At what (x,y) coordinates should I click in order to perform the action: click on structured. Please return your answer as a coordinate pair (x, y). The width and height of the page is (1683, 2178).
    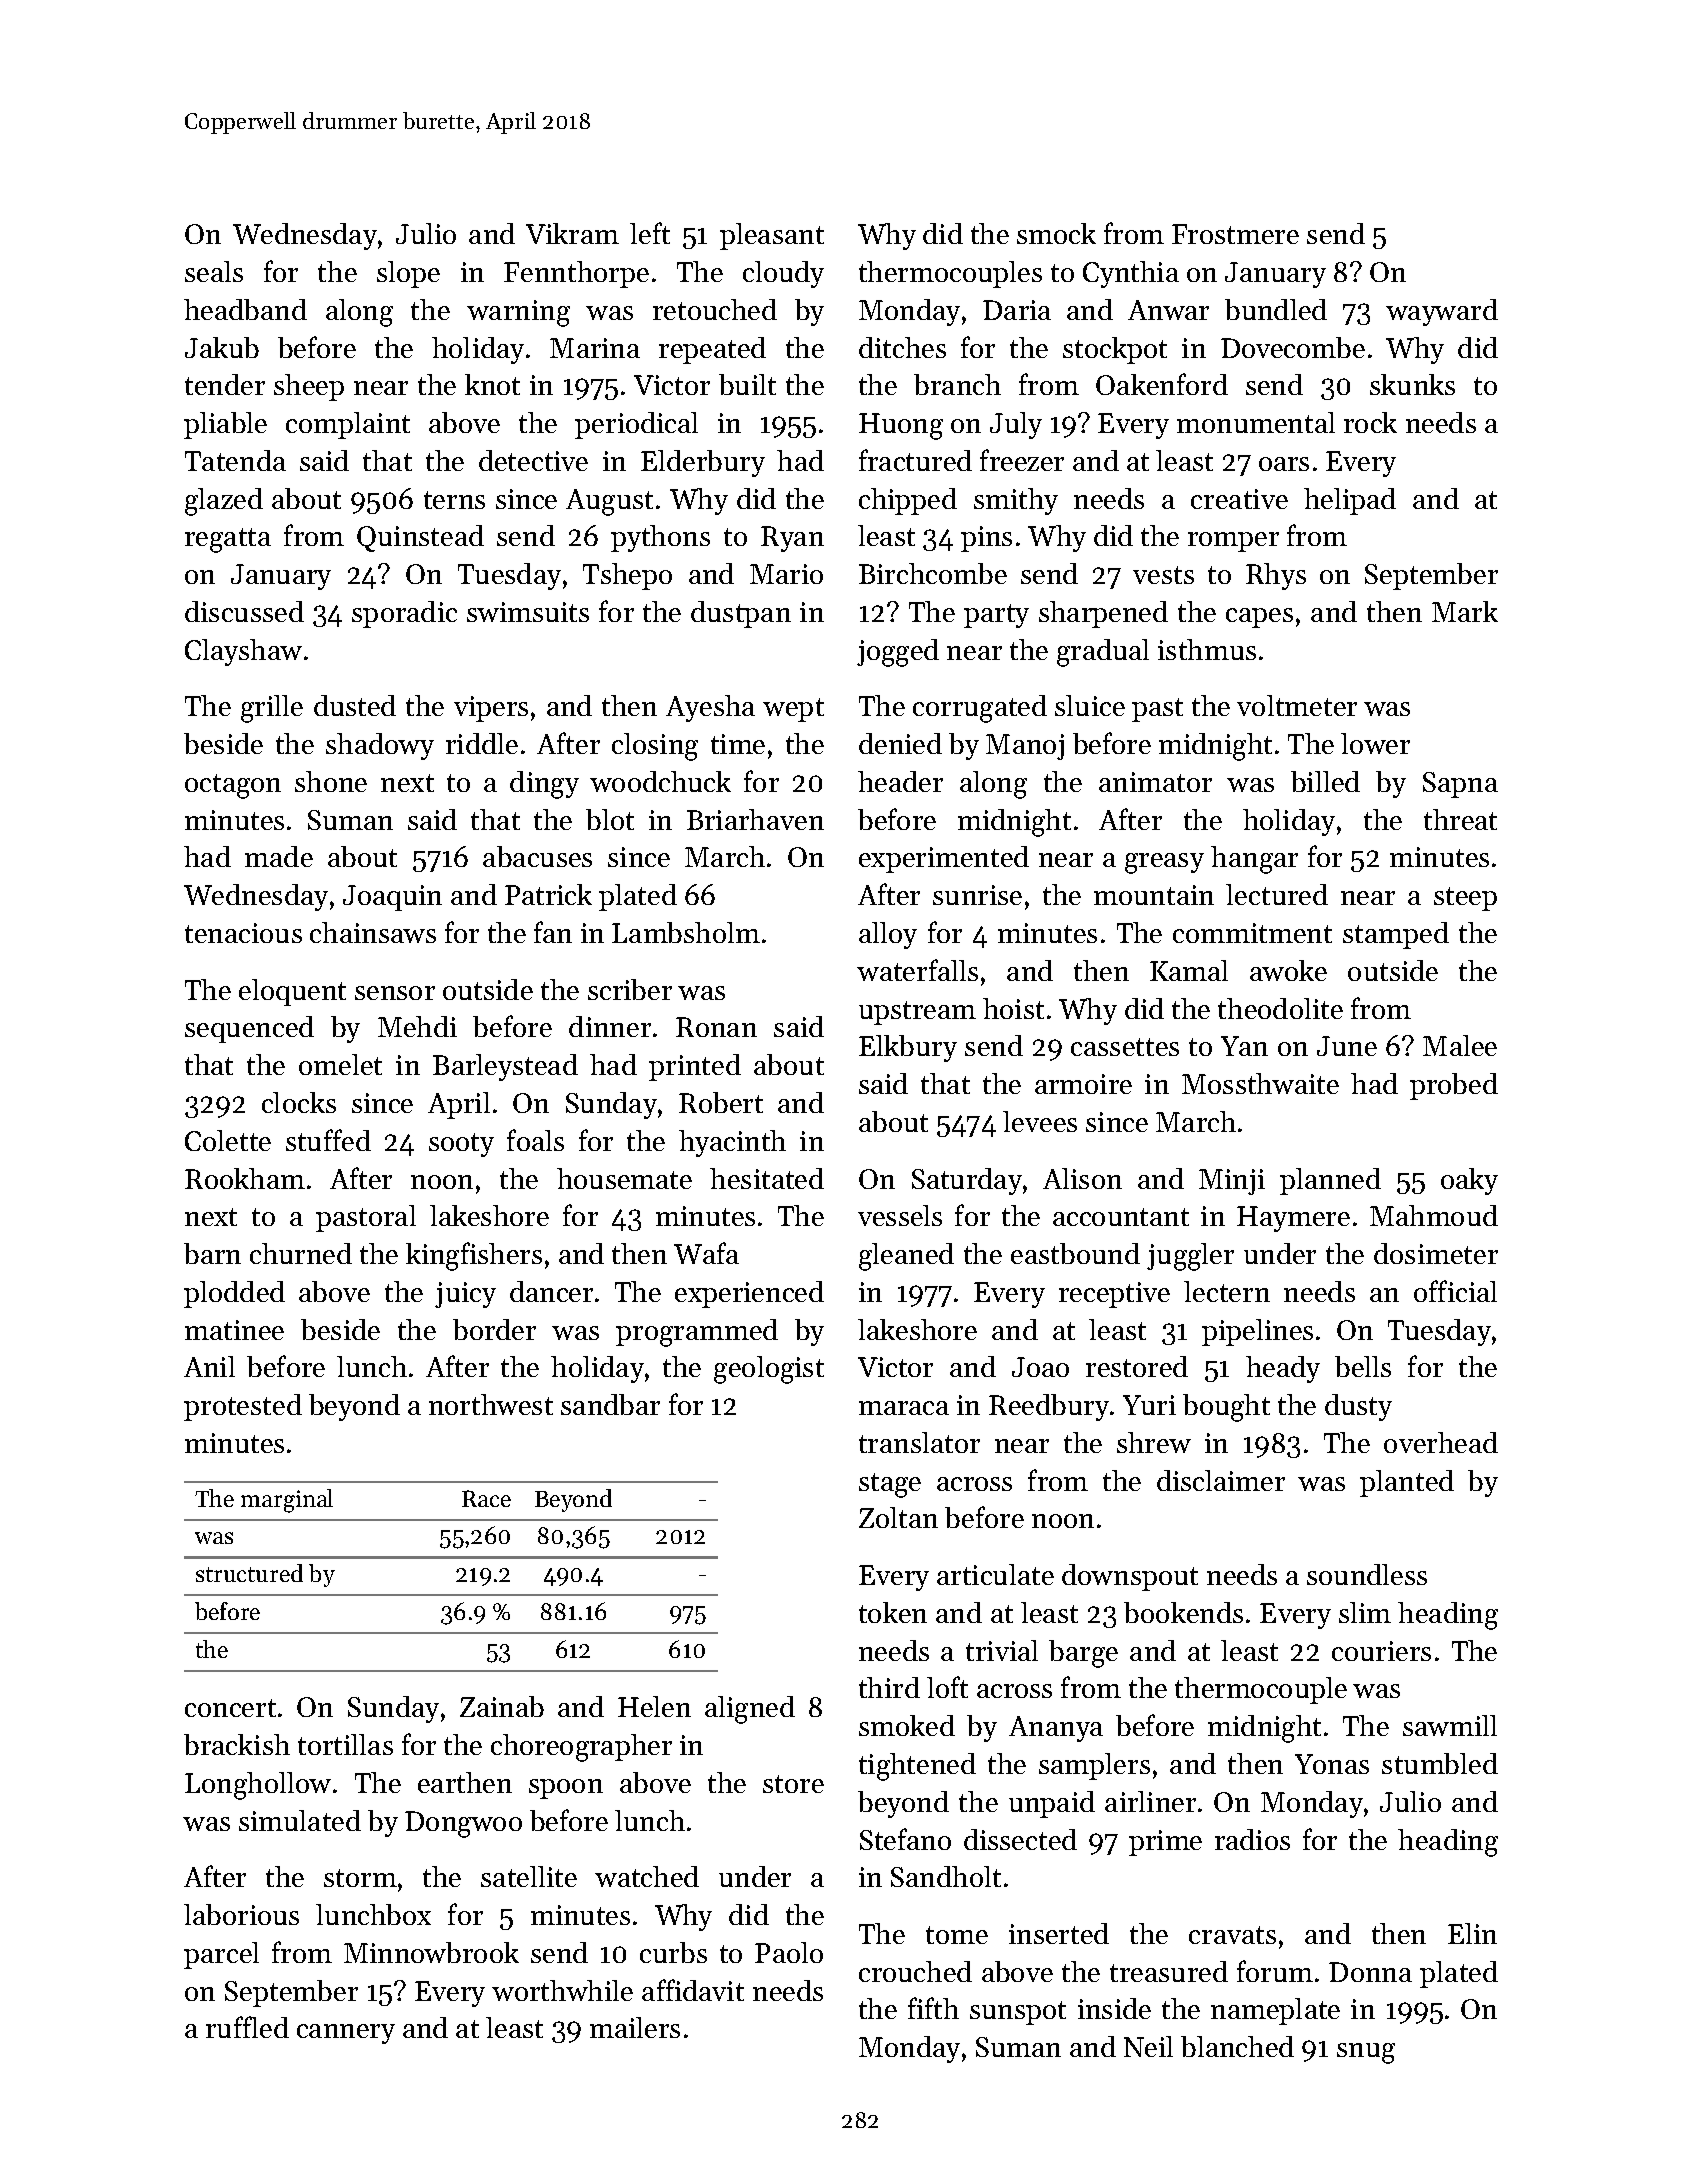
    Looking at the image, I should click on (249, 1573).
